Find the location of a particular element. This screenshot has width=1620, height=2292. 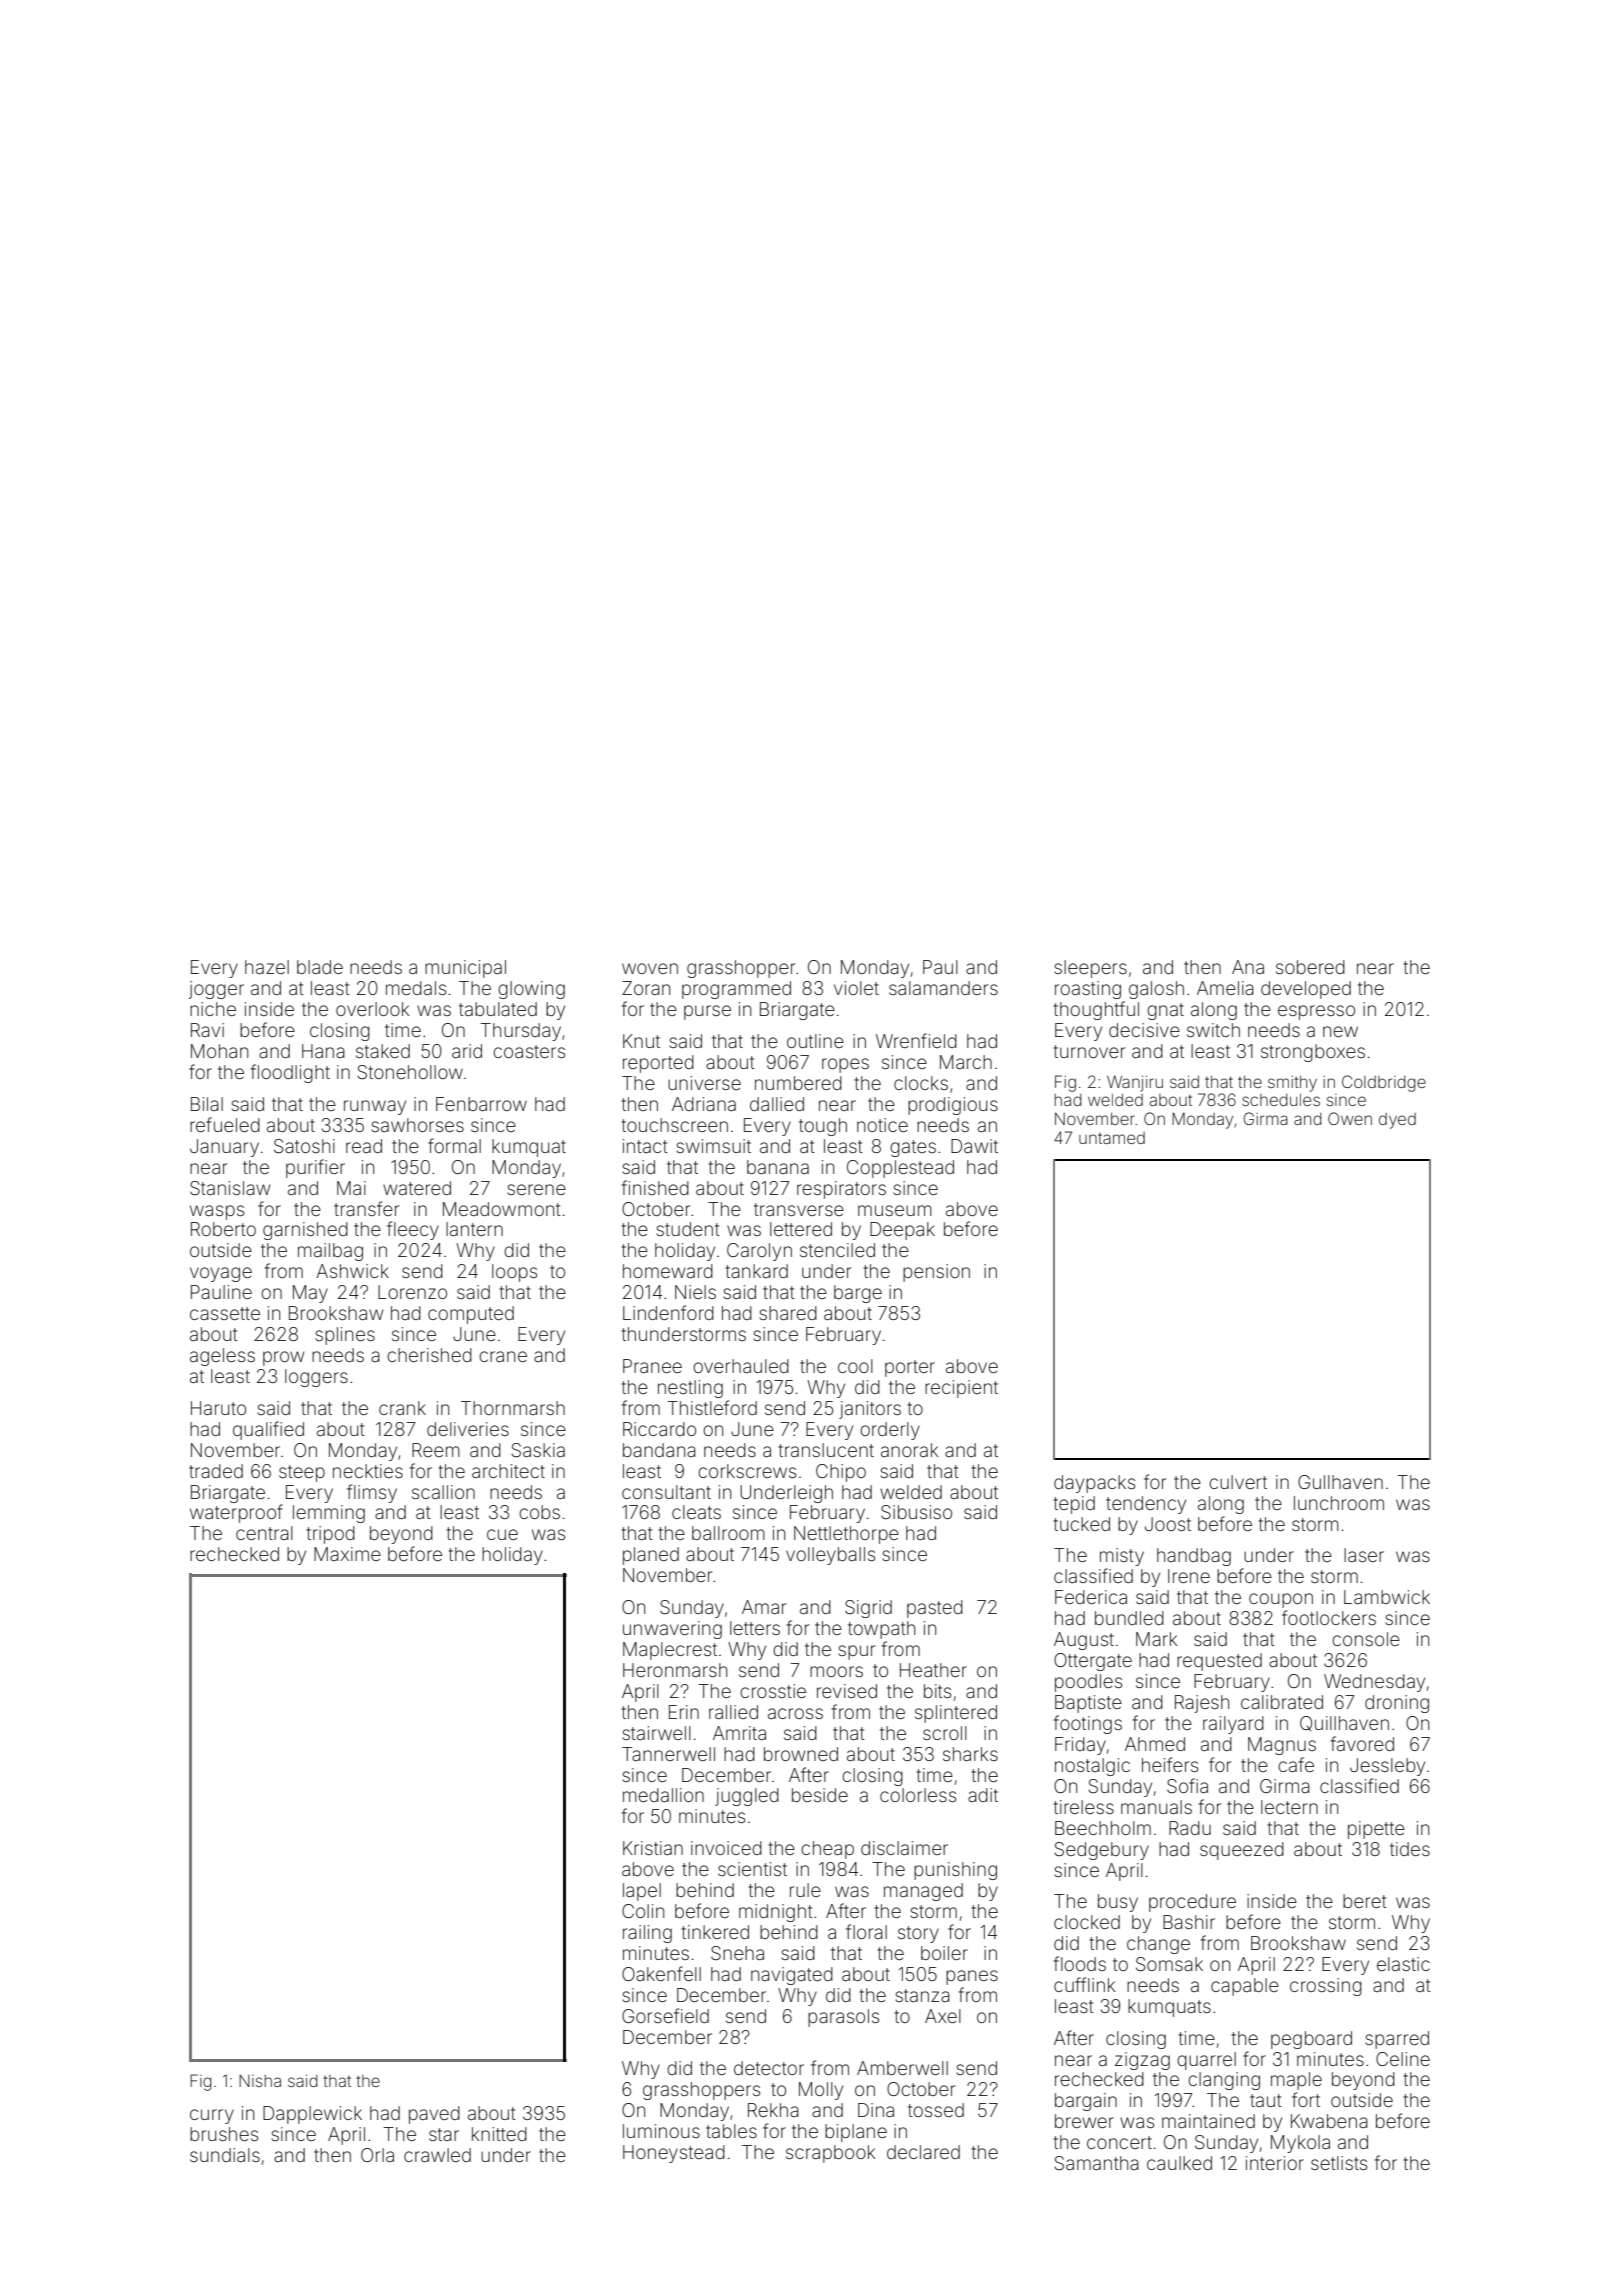

knitted is located at coordinates (499, 2134).
